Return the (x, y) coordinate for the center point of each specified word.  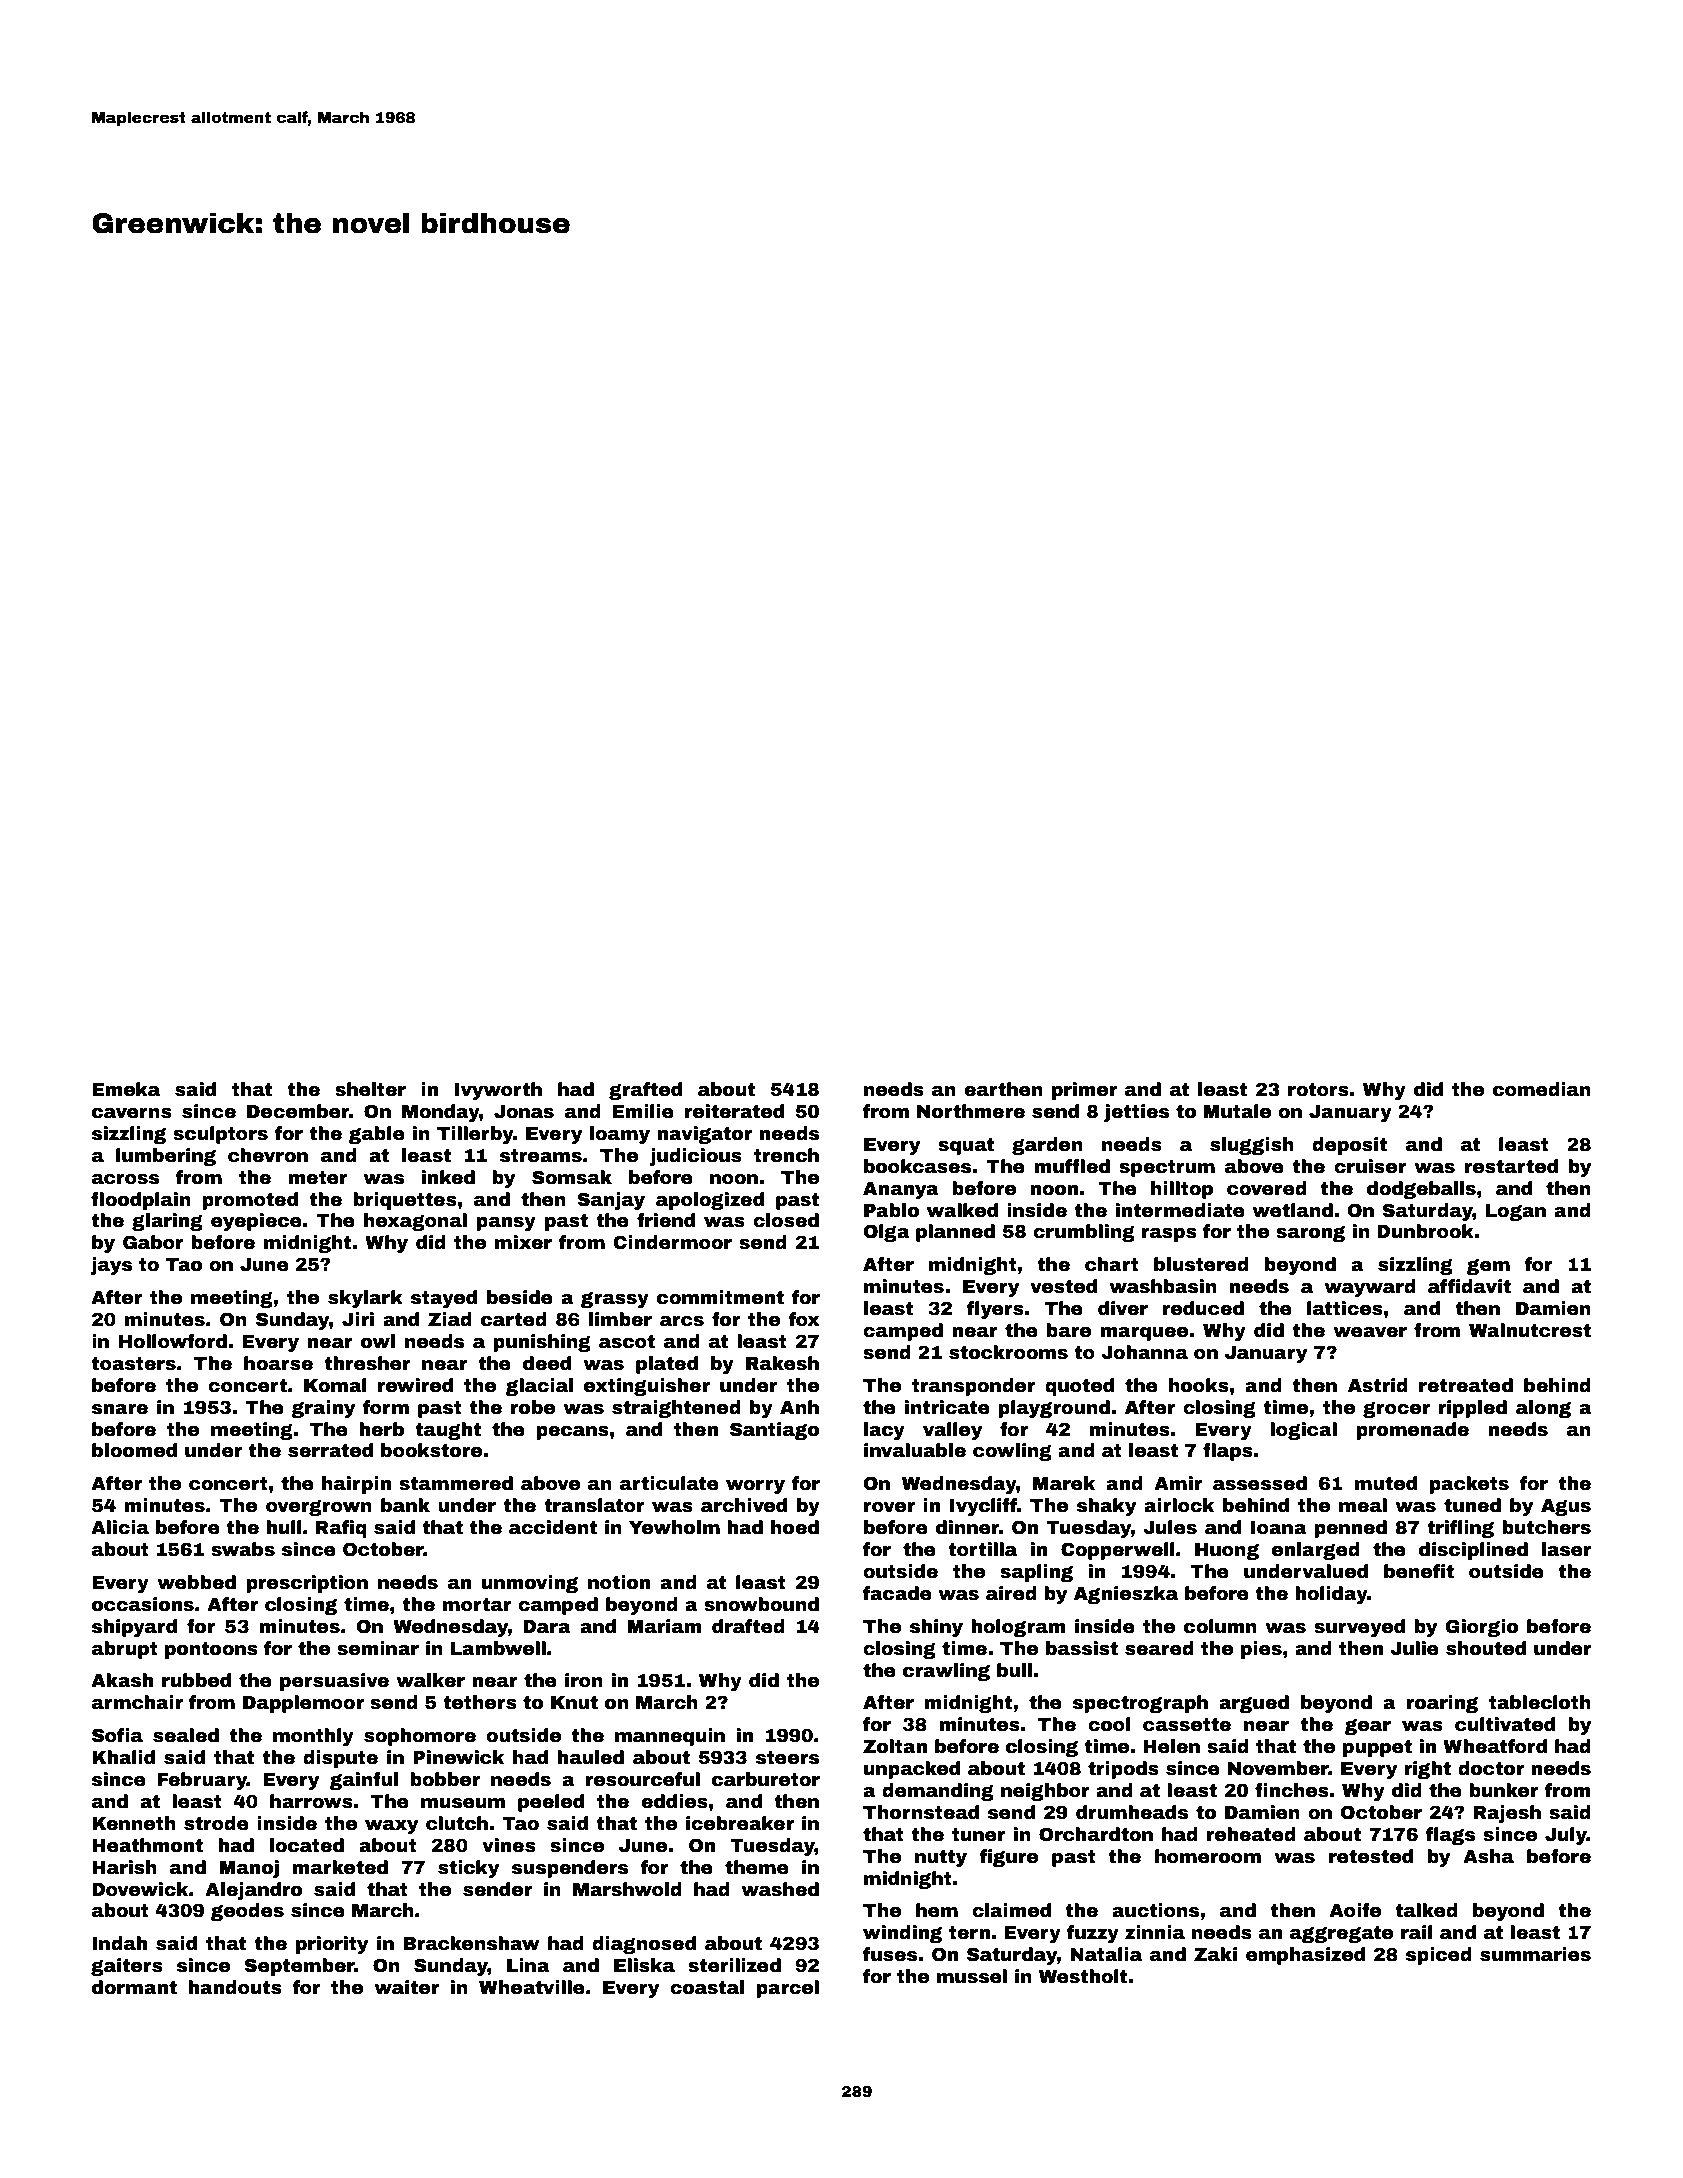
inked (448, 1177)
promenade (1412, 1431)
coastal (707, 1987)
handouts (235, 1987)
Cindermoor (672, 1242)
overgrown (319, 1508)
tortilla (982, 1549)
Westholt (1083, 1976)
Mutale (1237, 1111)
